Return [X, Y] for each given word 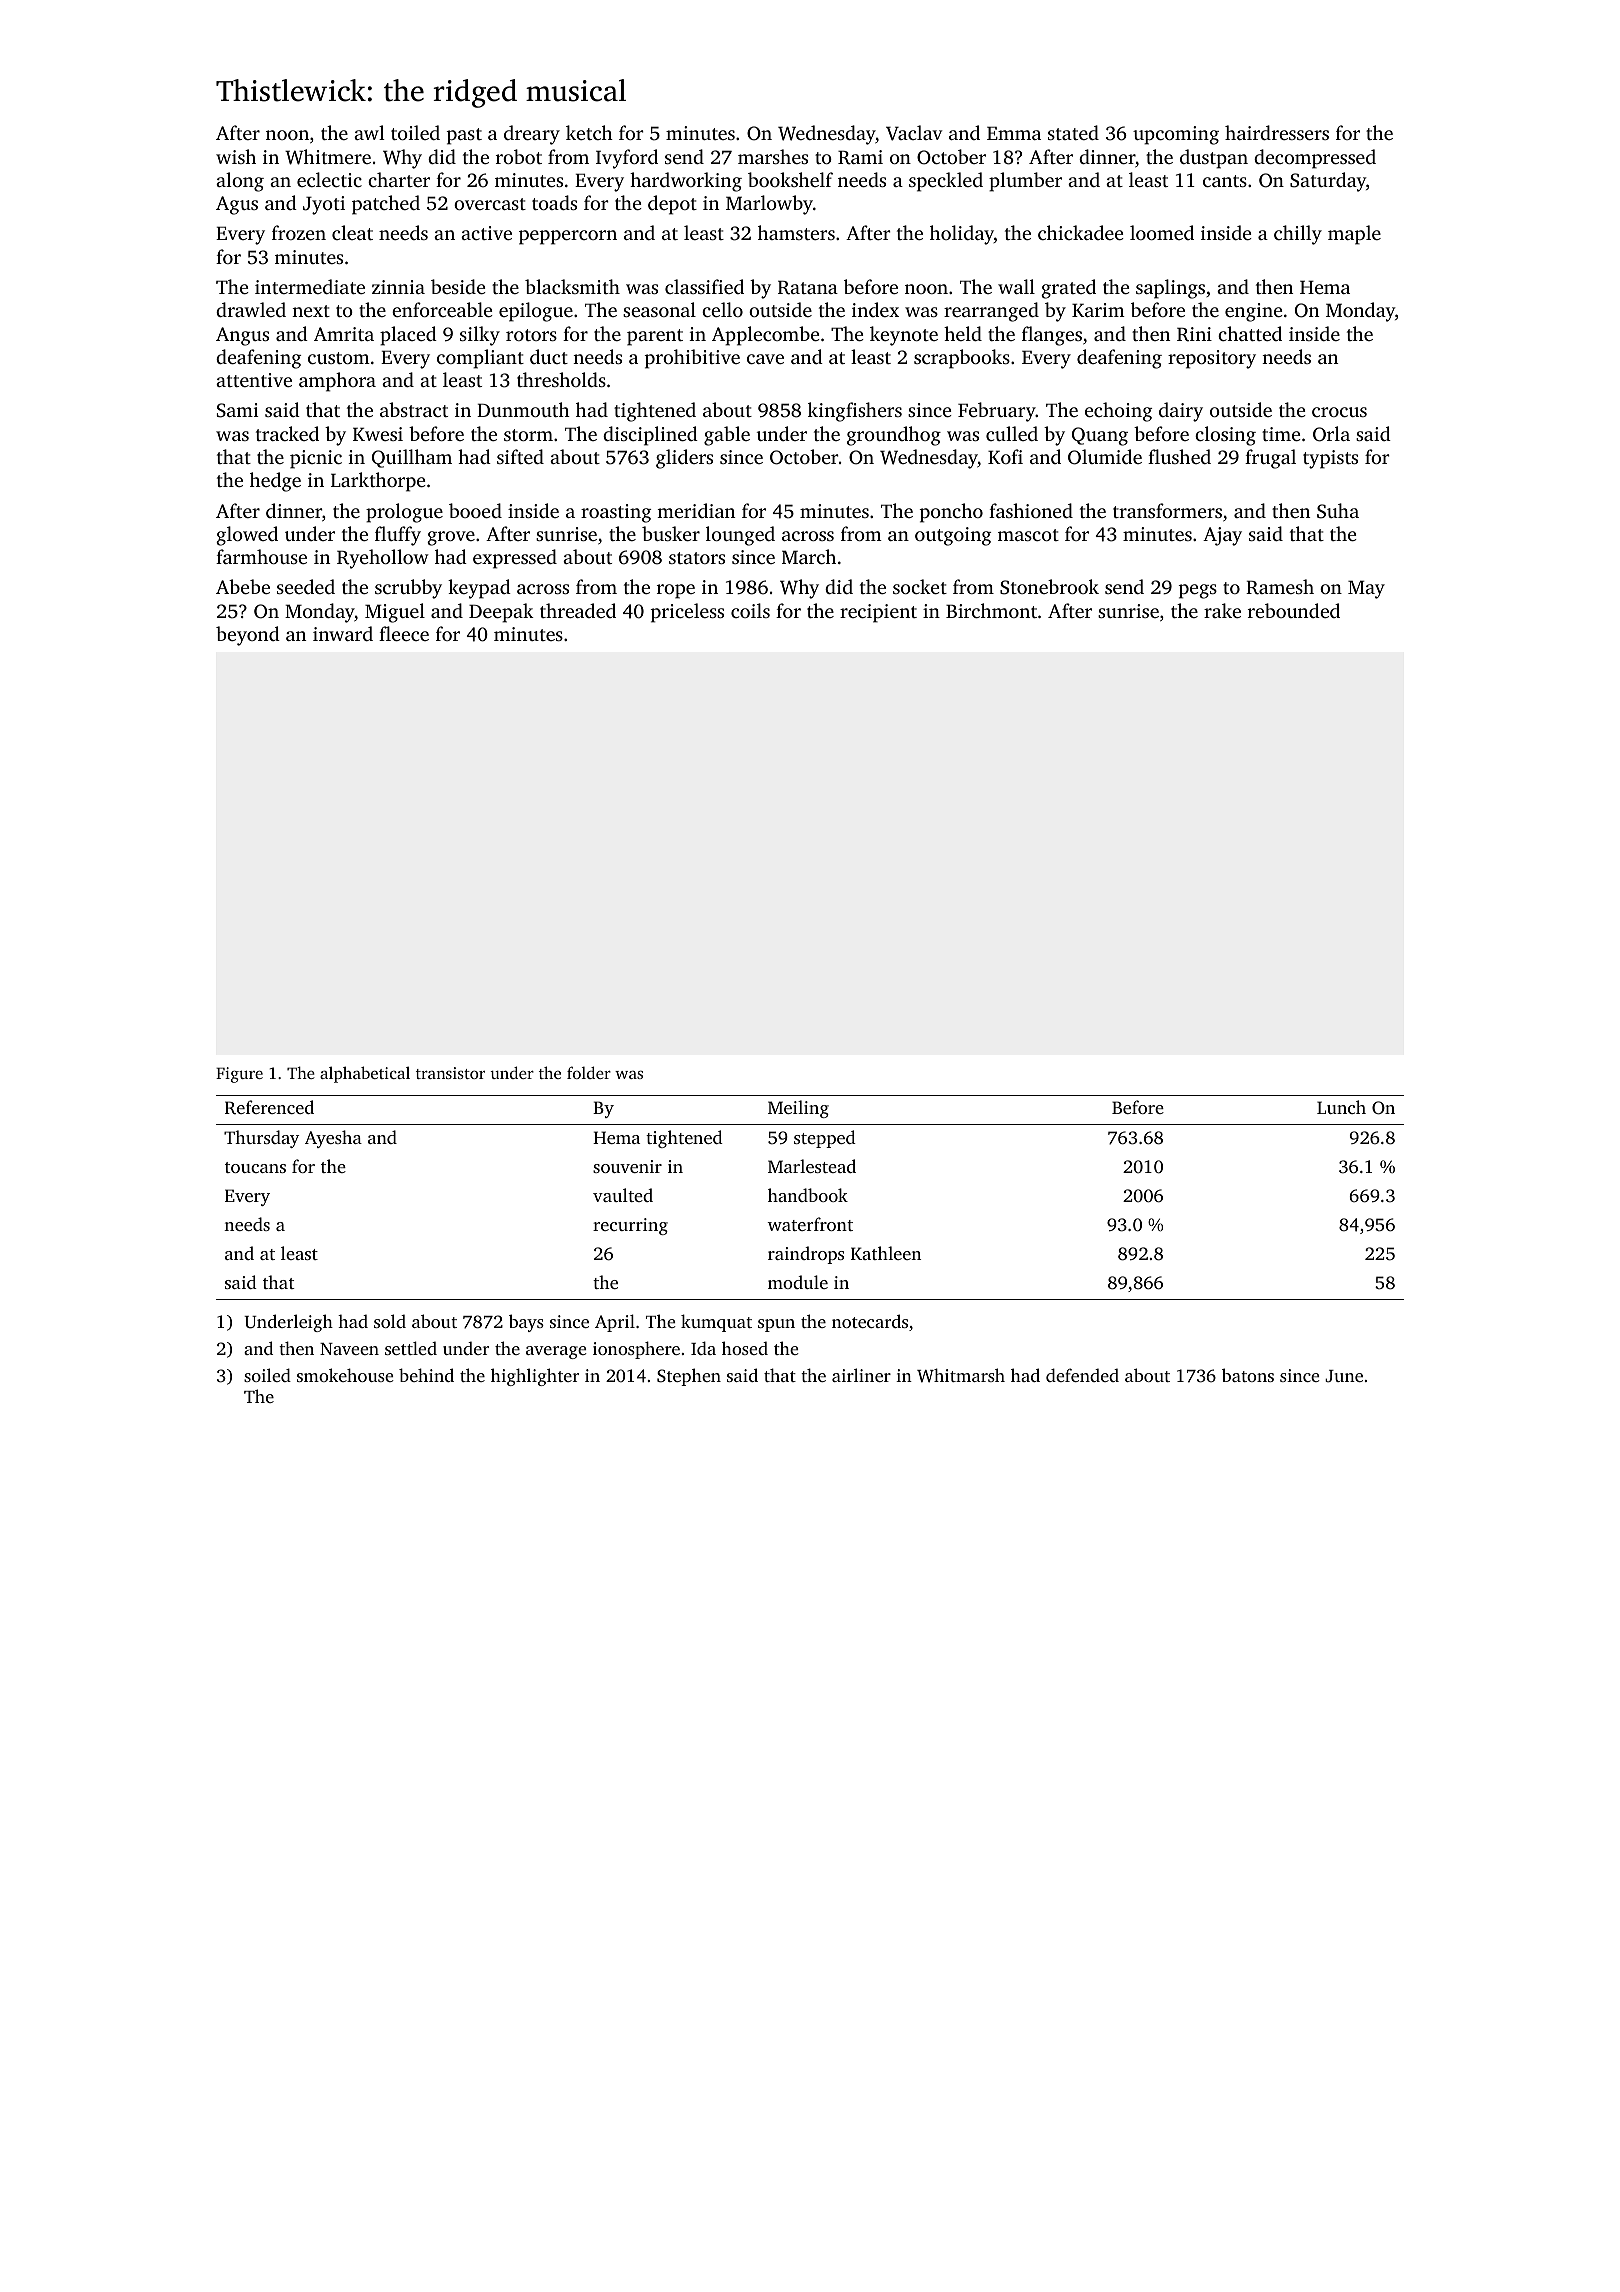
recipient [878, 613]
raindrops [806, 1255]
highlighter [535, 1377]
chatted [1250, 333]
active [486, 233]
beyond [248, 636]
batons [1248, 1375]
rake [1222, 610]
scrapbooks [962, 359]
